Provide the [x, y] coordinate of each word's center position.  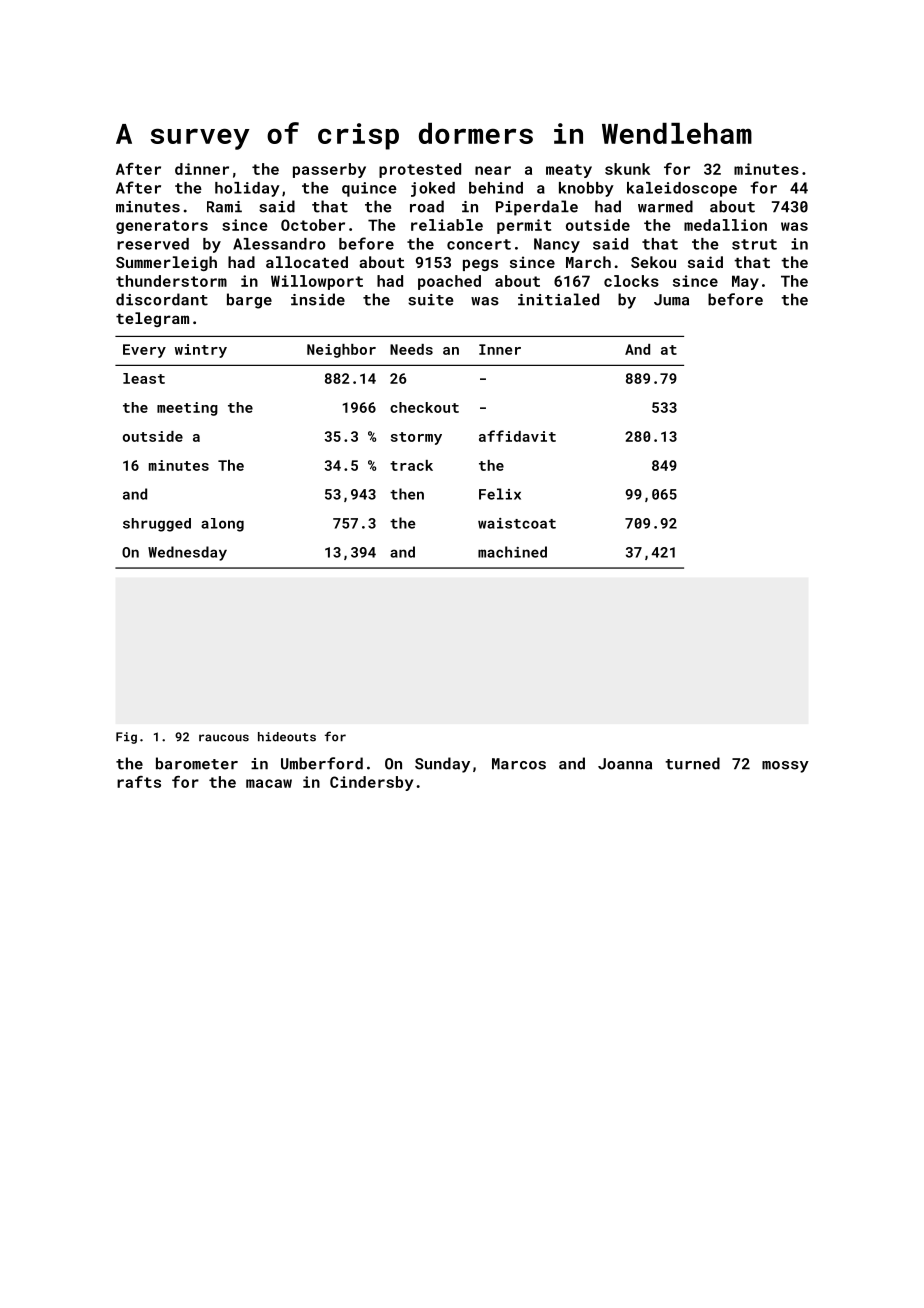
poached [449, 282]
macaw [269, 783]
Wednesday [187, 553]
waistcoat [517, 523]
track [411, 465]
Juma [671, 300]
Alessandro [279, 244]
